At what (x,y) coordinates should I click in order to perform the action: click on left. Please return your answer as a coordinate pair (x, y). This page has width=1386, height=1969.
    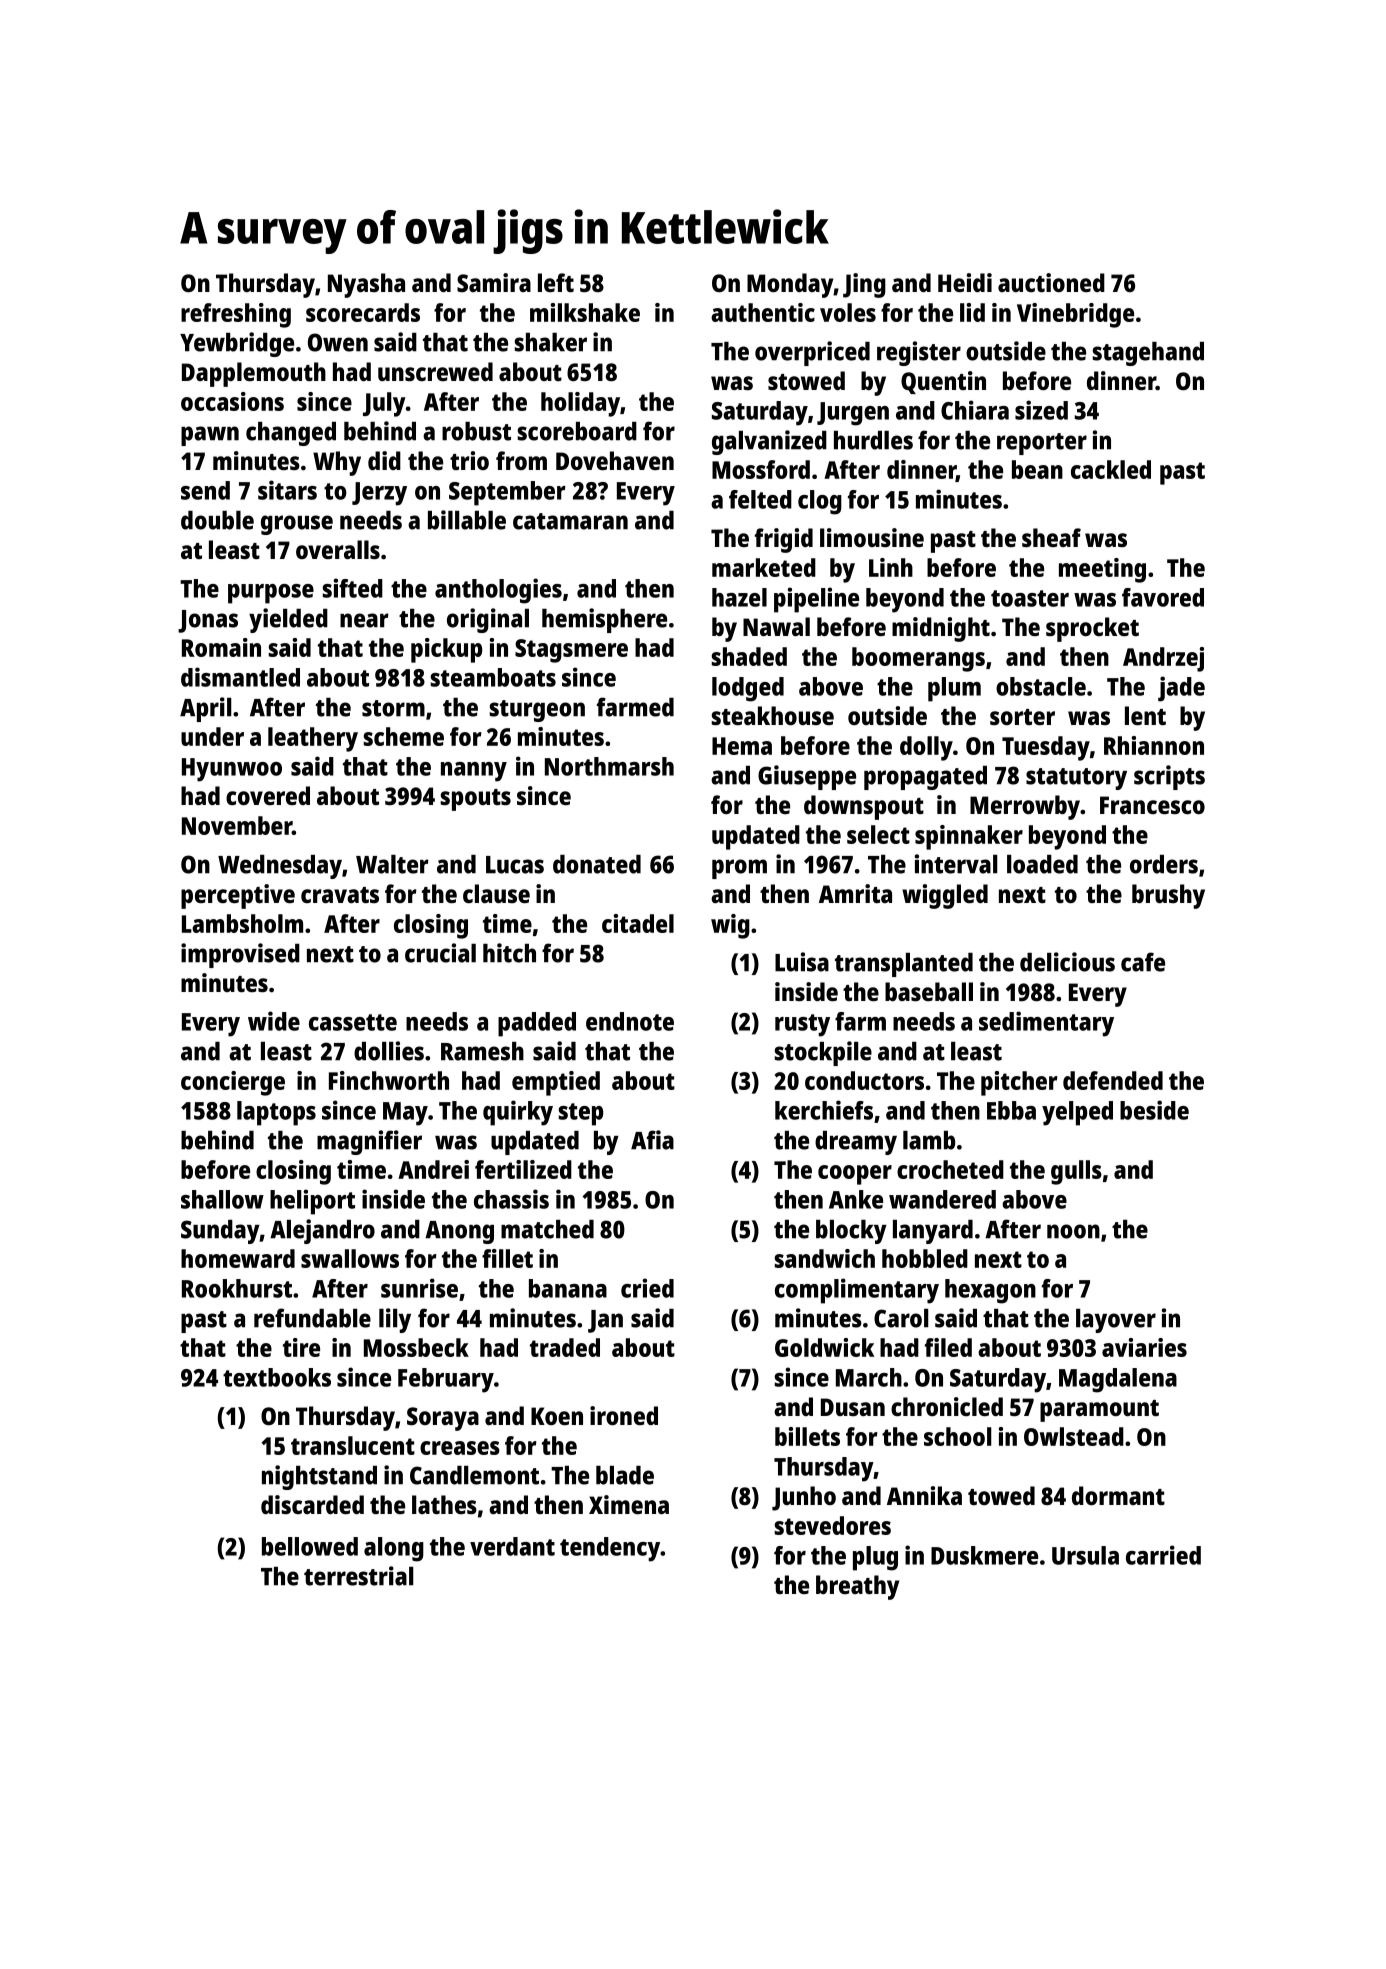
    Looking at the image, I should click on (556, 282).
